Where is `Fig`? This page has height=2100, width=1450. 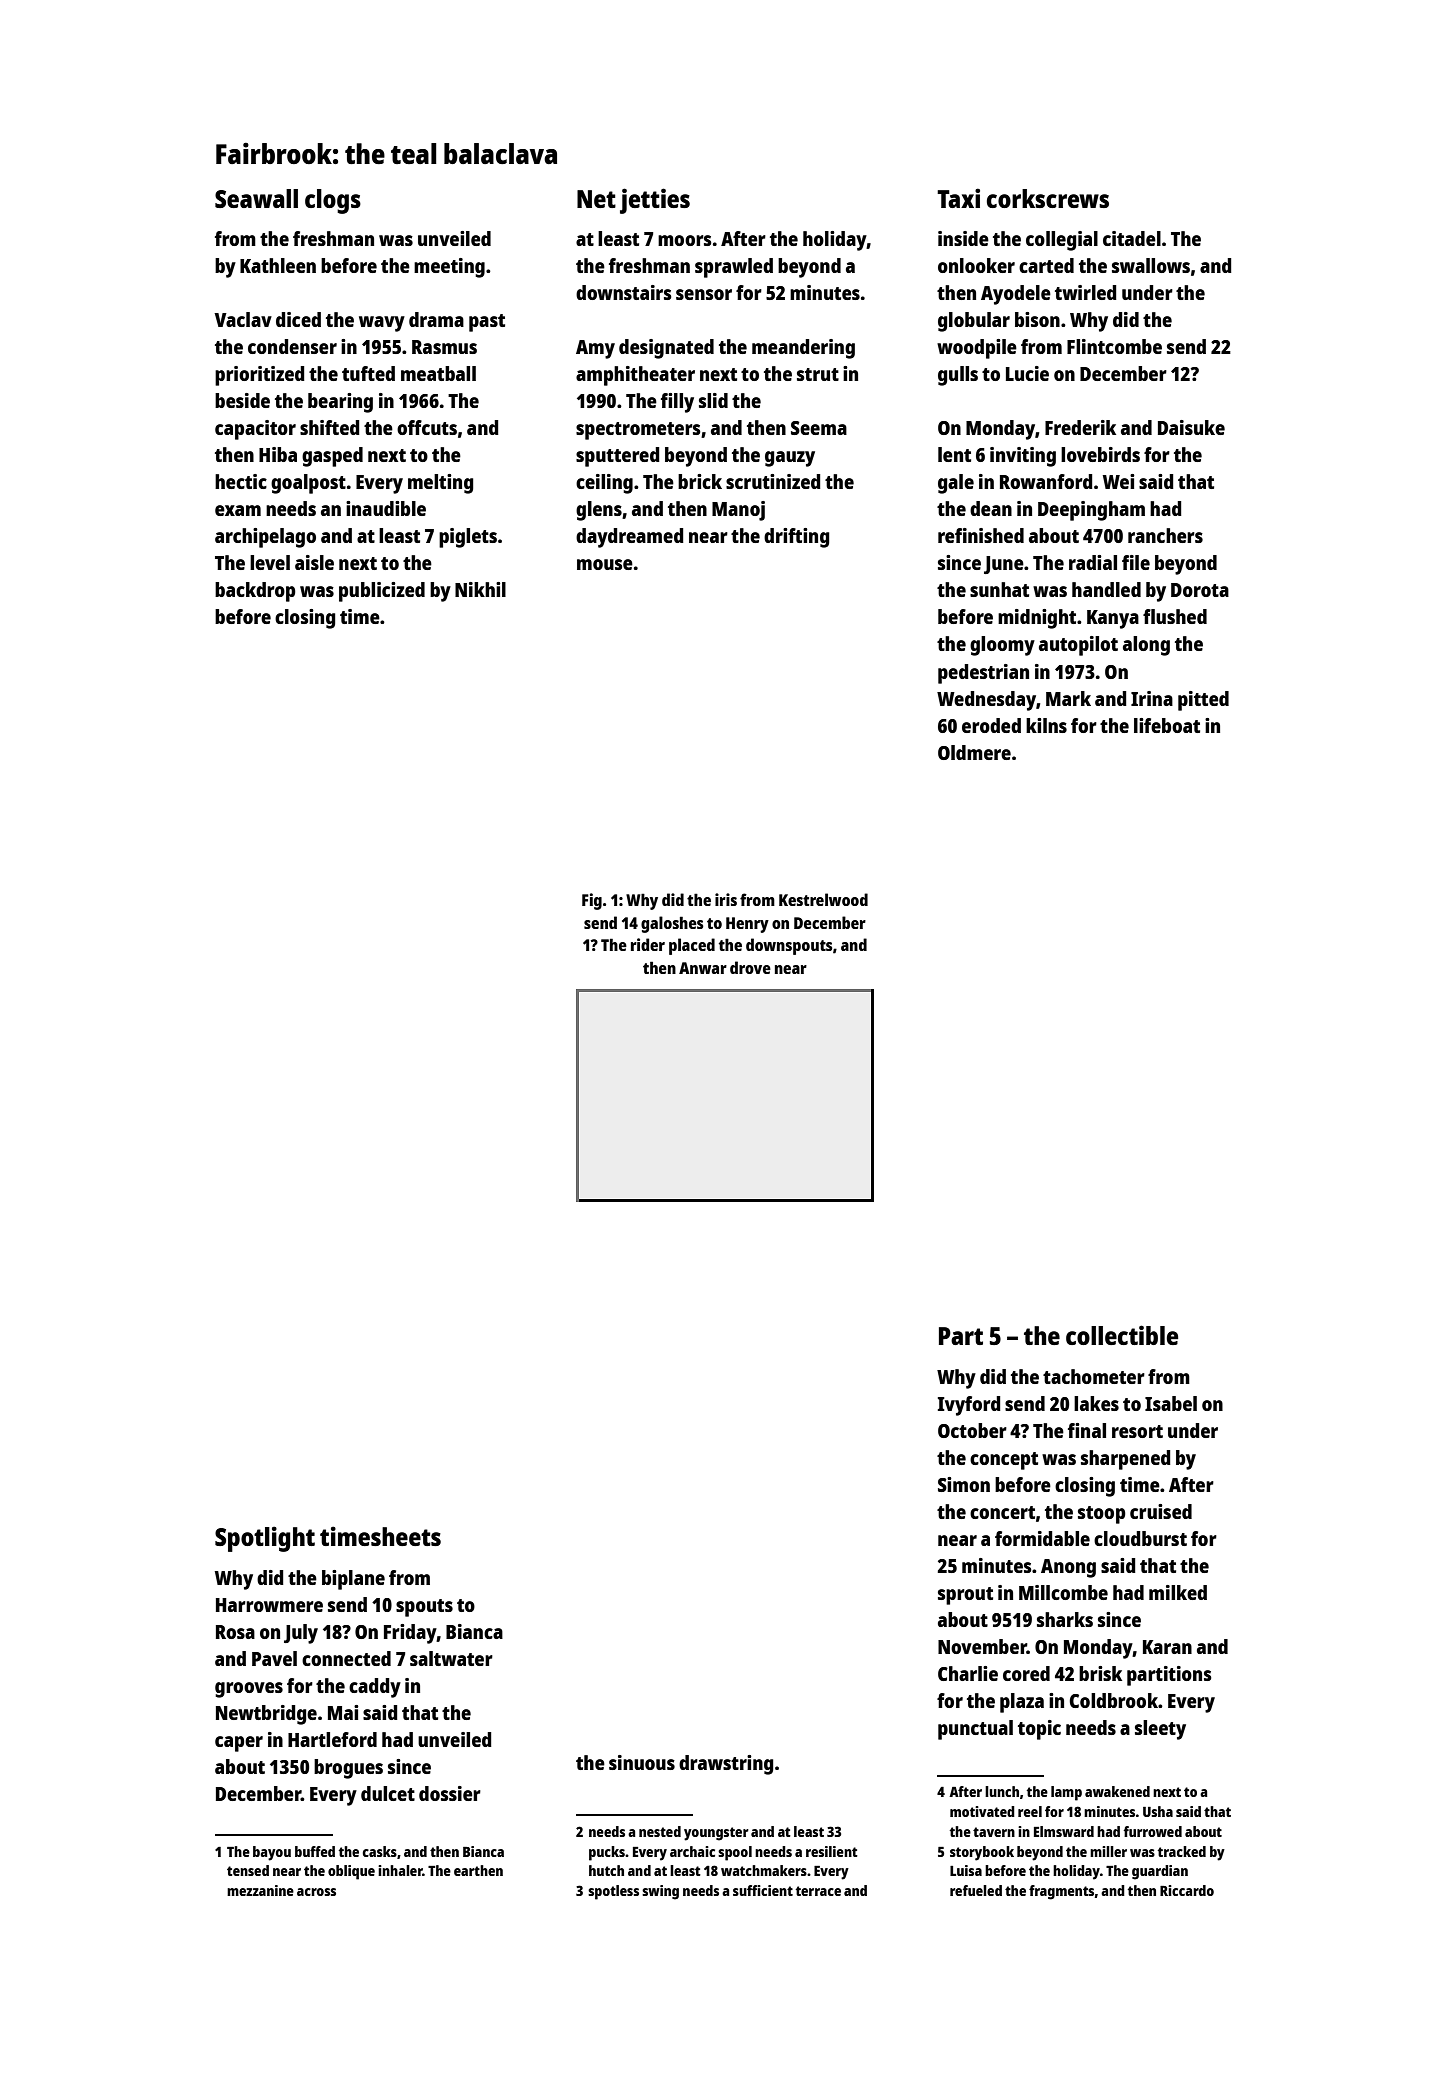 Fig is located at coordinates (592, 901).
